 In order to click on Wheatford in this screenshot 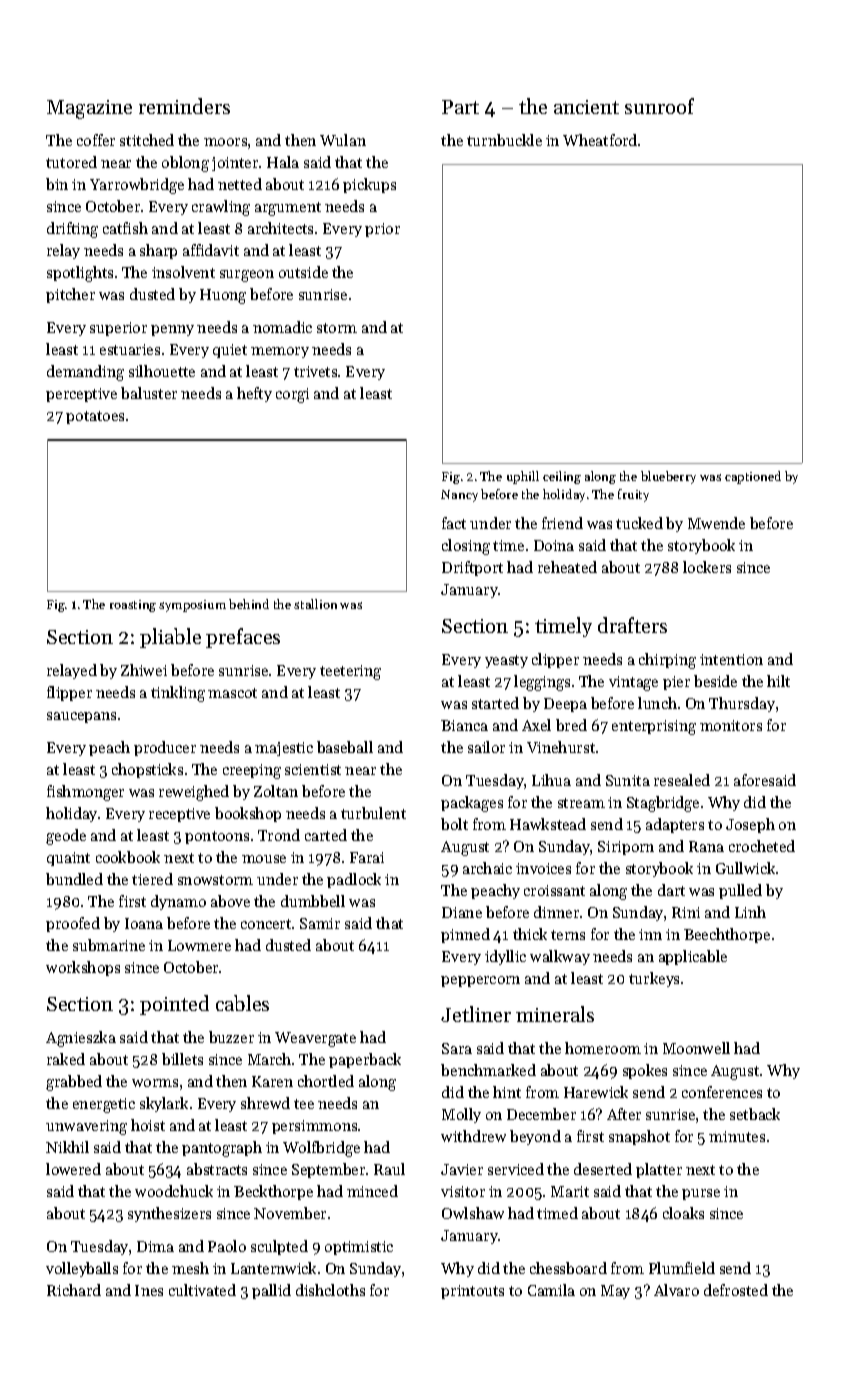, I will do `click(600, 140)`.
